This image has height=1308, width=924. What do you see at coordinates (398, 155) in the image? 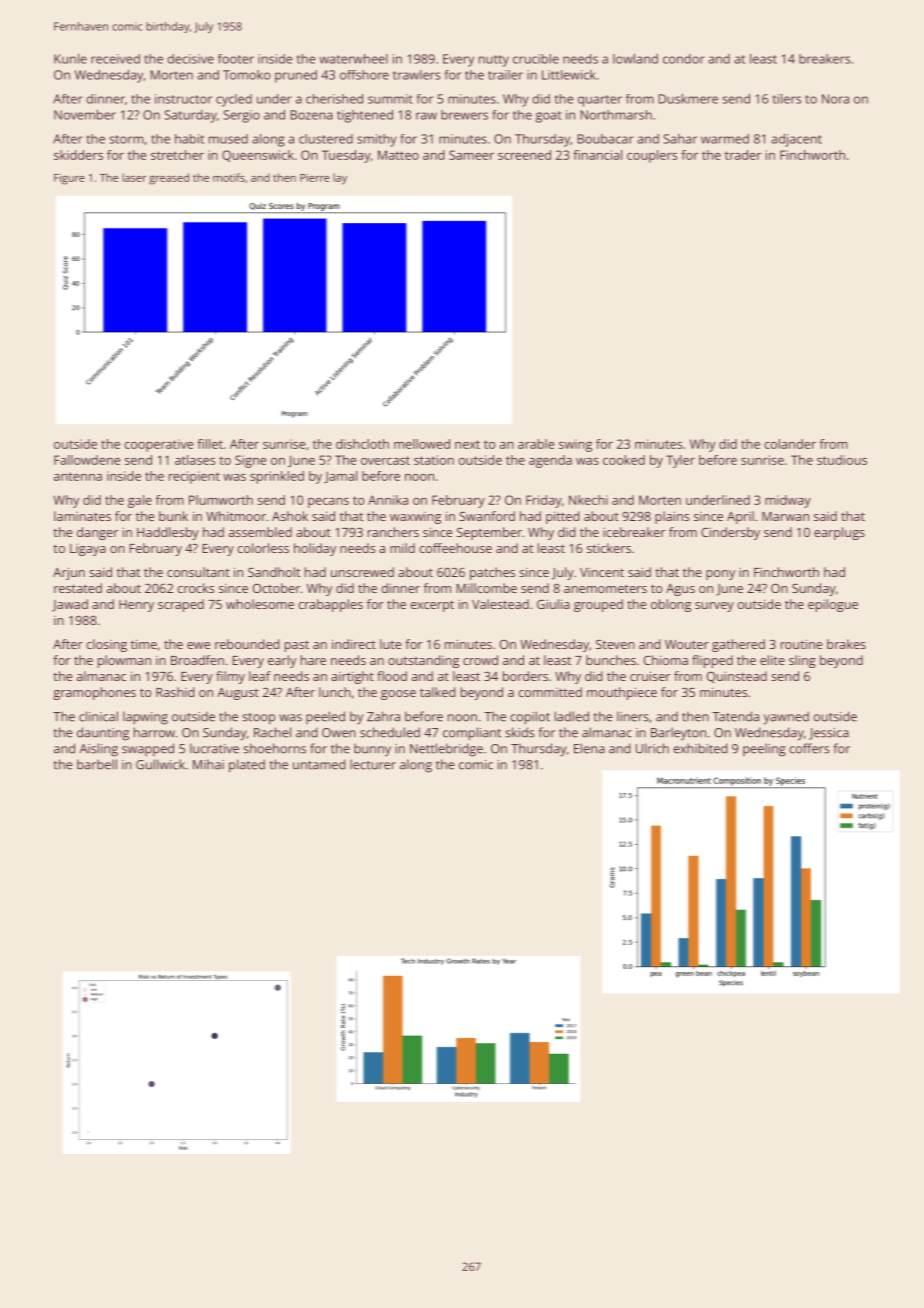
I see `Matteo` at bounding box center [398, 155].
